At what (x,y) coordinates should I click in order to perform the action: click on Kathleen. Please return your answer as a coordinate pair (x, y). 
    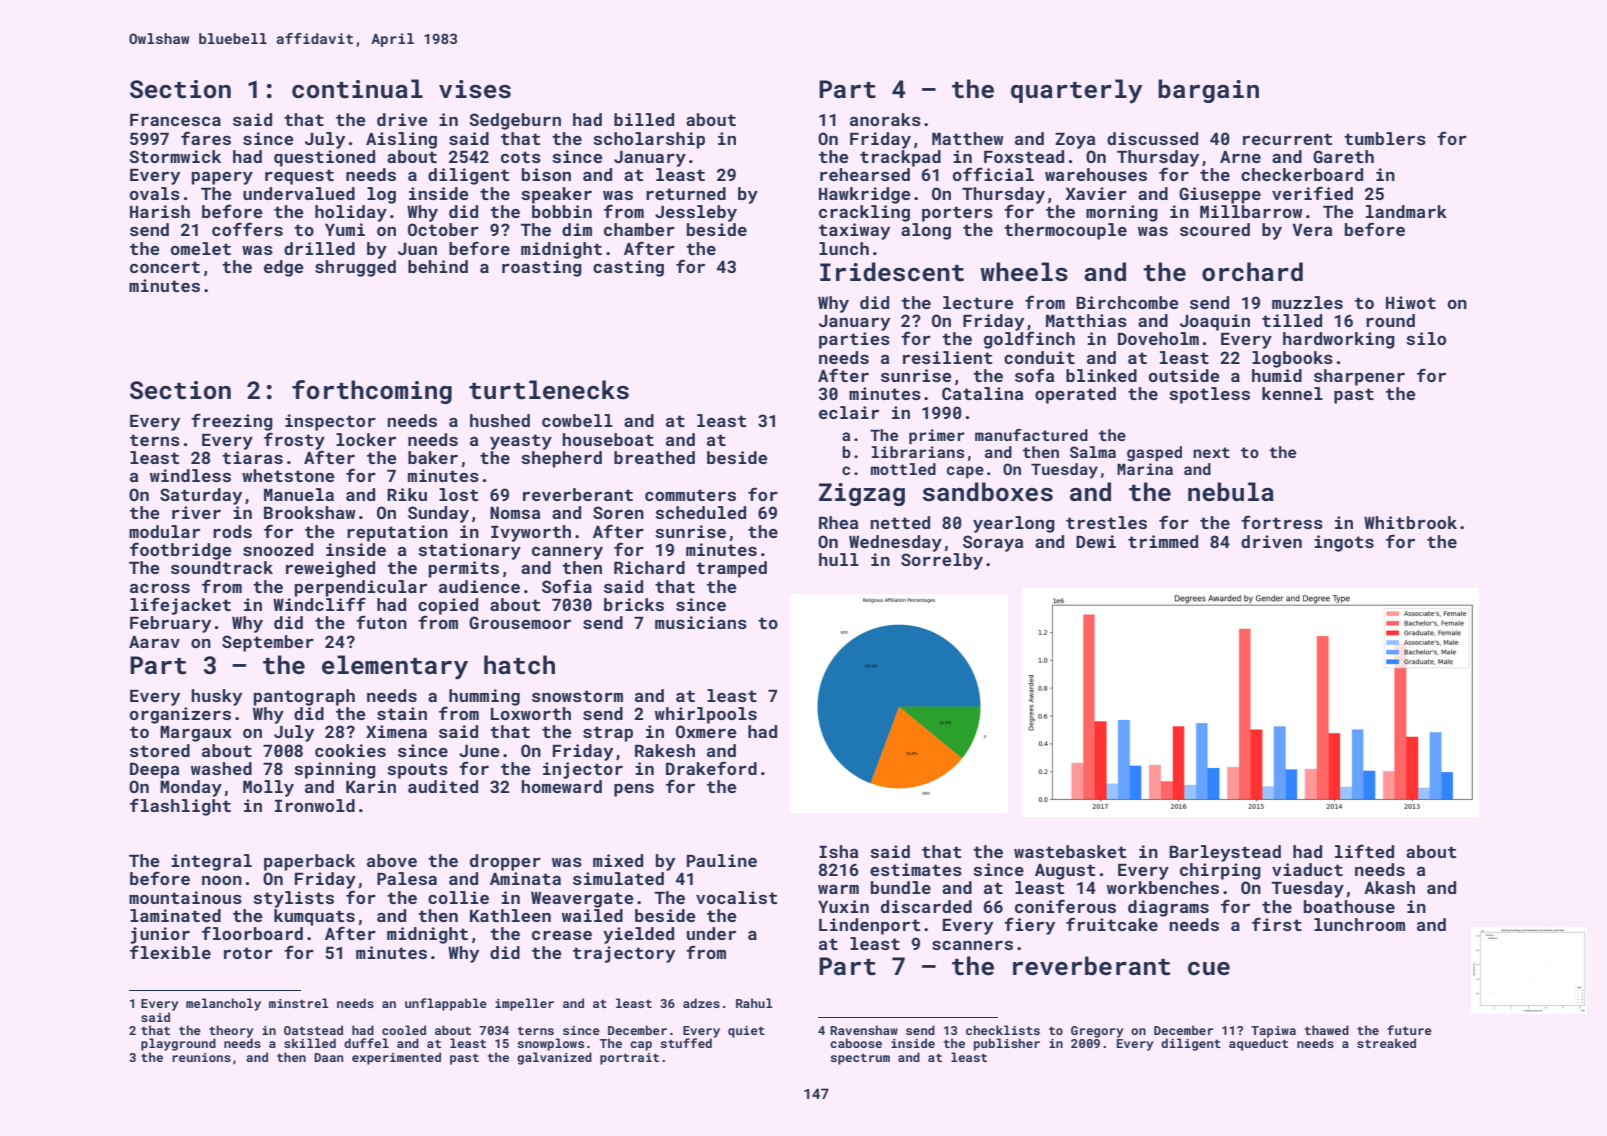
    Looking at the image, I should click on (510, 915).
